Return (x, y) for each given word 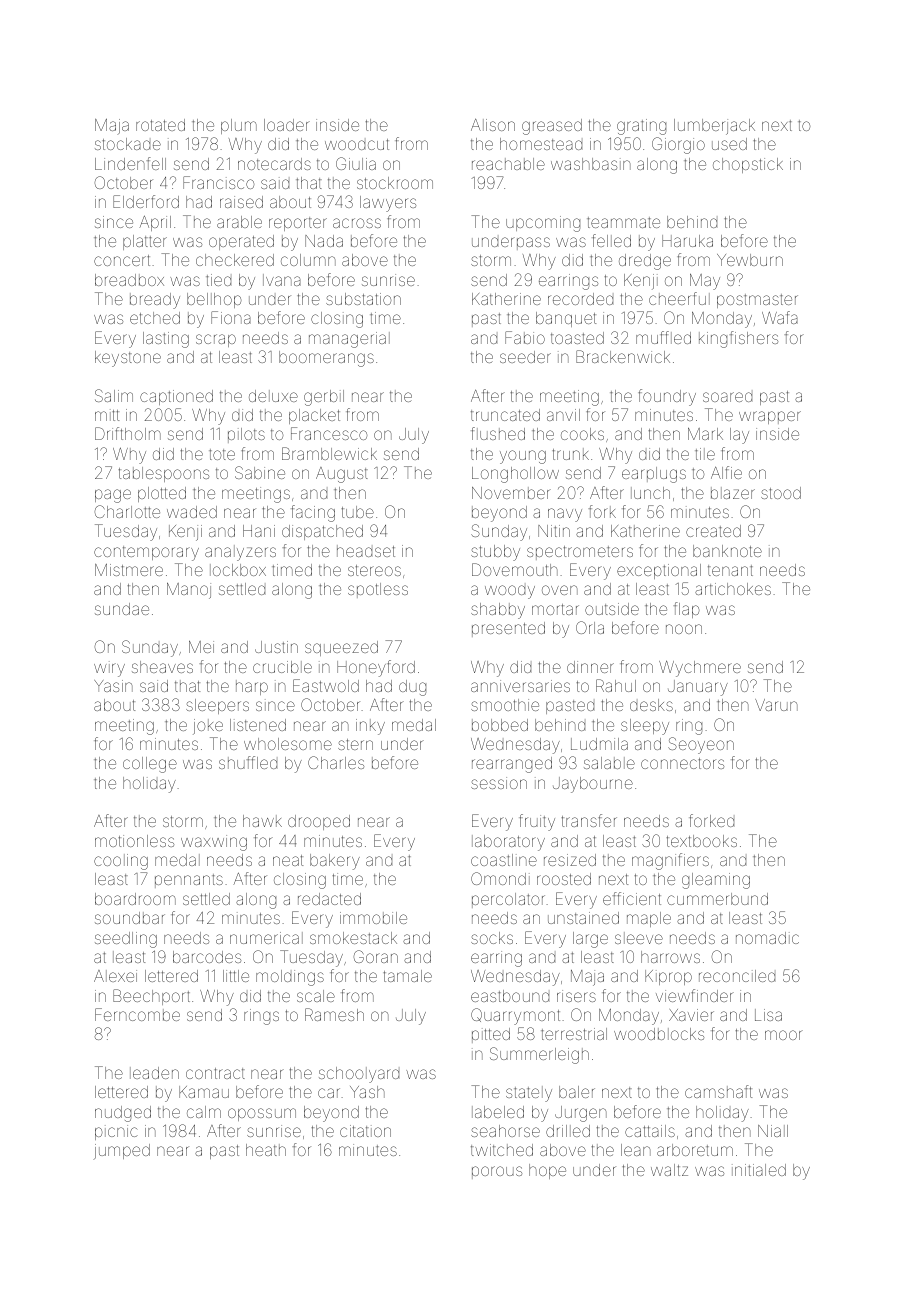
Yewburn (750, 260)
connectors (682, 763)
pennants (189, 881)
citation (365, 1131)
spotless (378, 590)
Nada (324, 241)
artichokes (733, 589)
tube (358, 512)
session (499, 783)
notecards (274, 164)
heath (266, 1150)
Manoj (189, 591)
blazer (733, 493)
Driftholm (128, 433)
